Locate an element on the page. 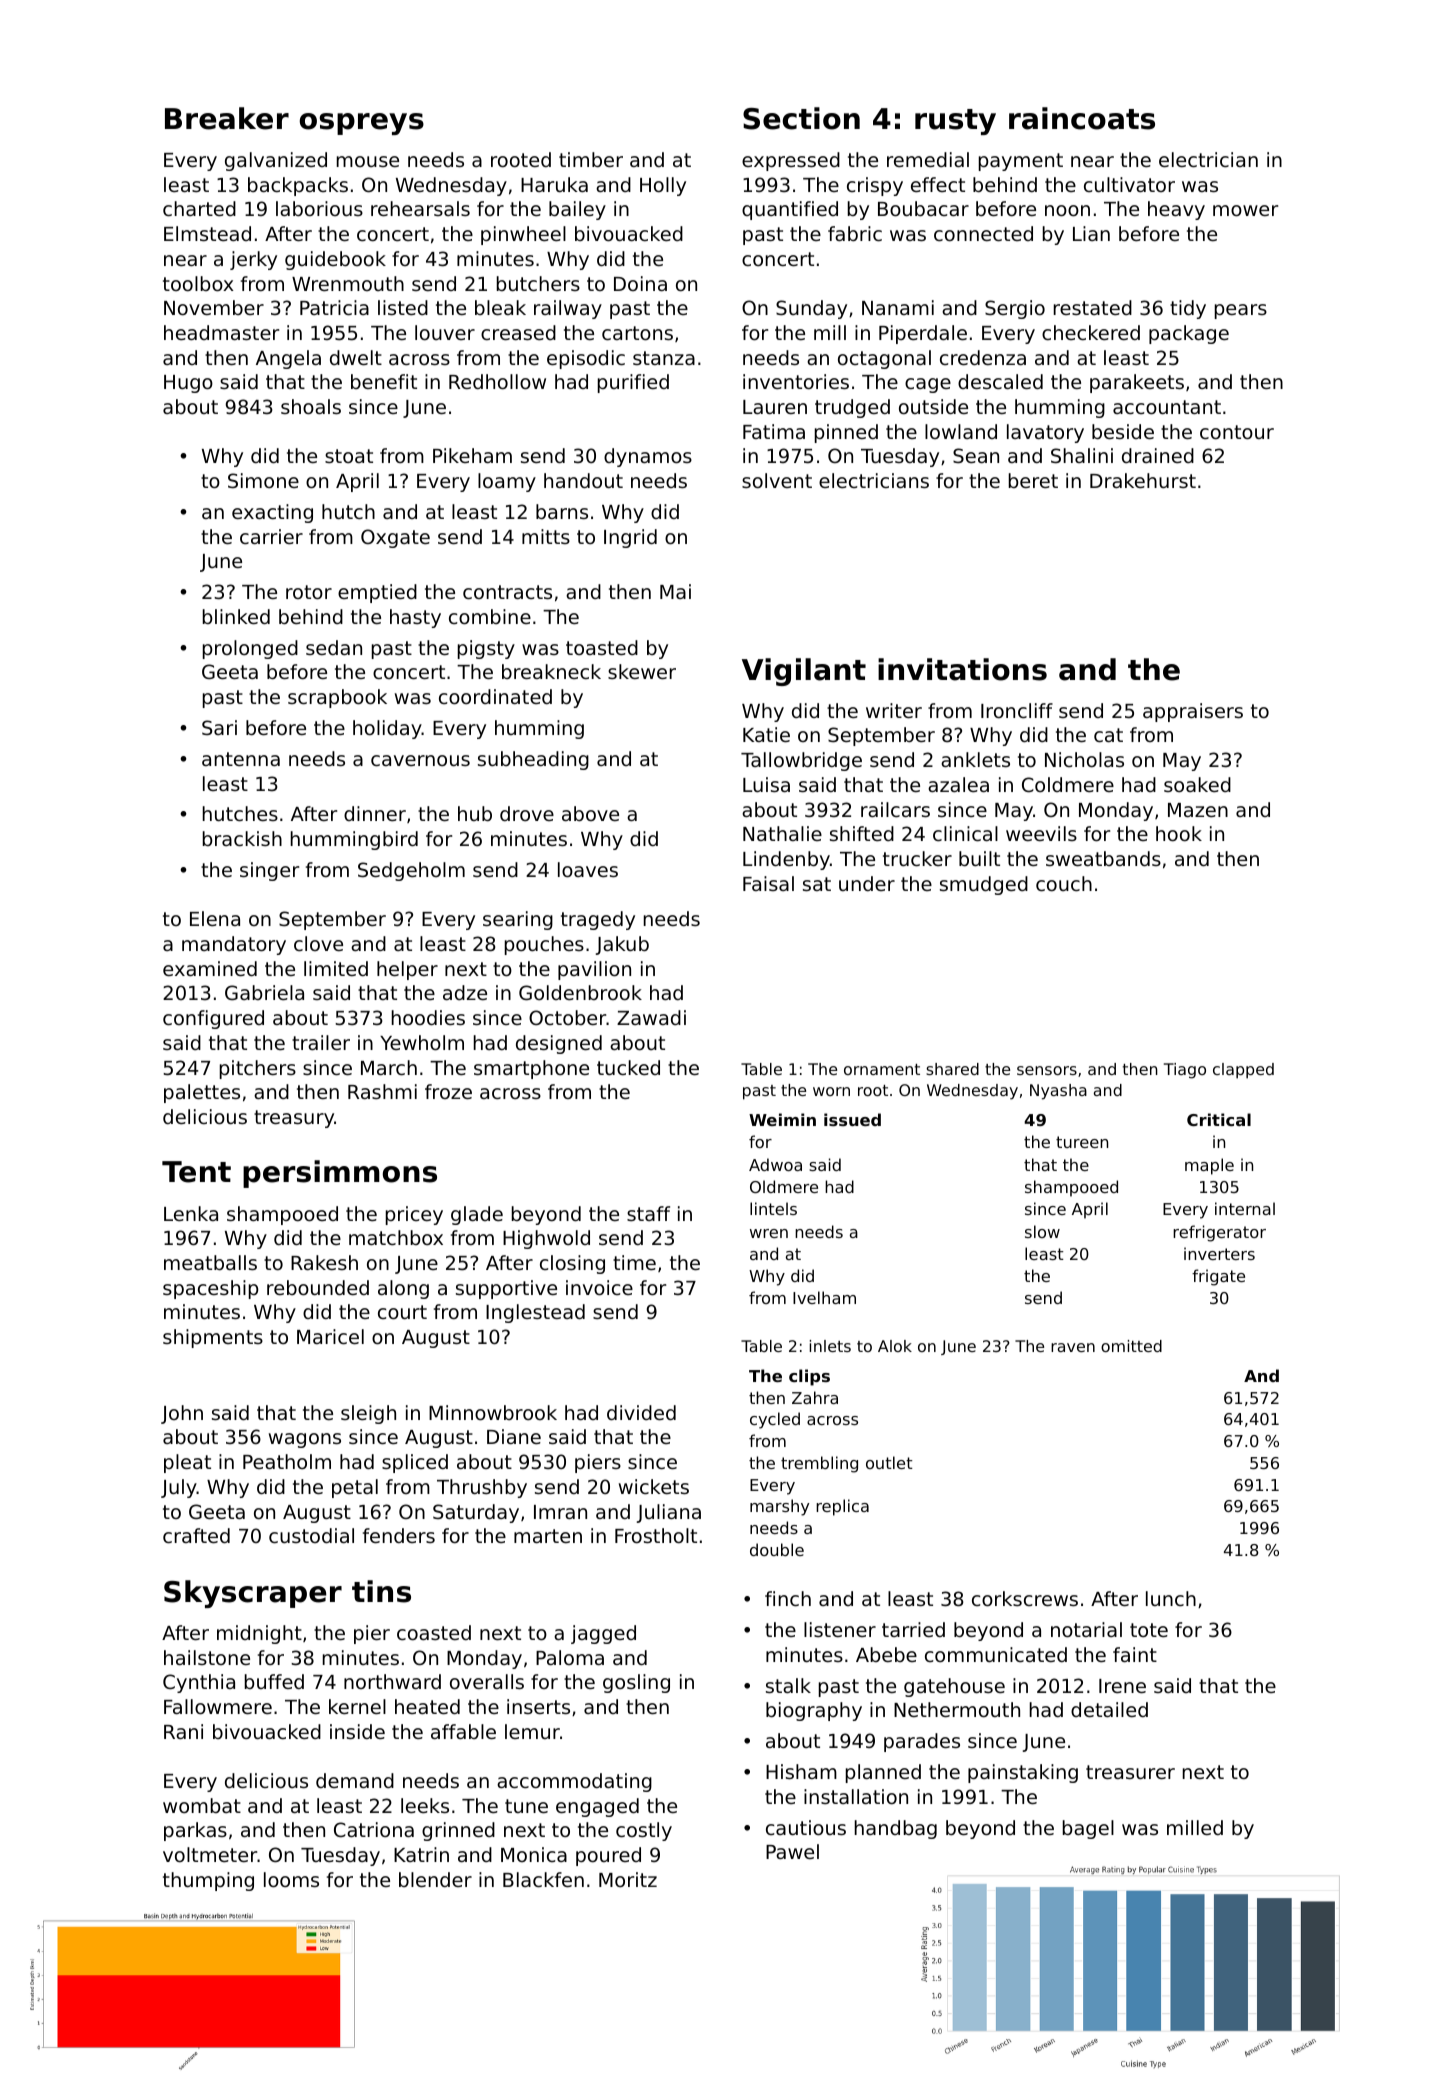 Image resolution: width=1450 pixels, height=2100 pixels. omitted is located at coordinates (1131, 1346).
